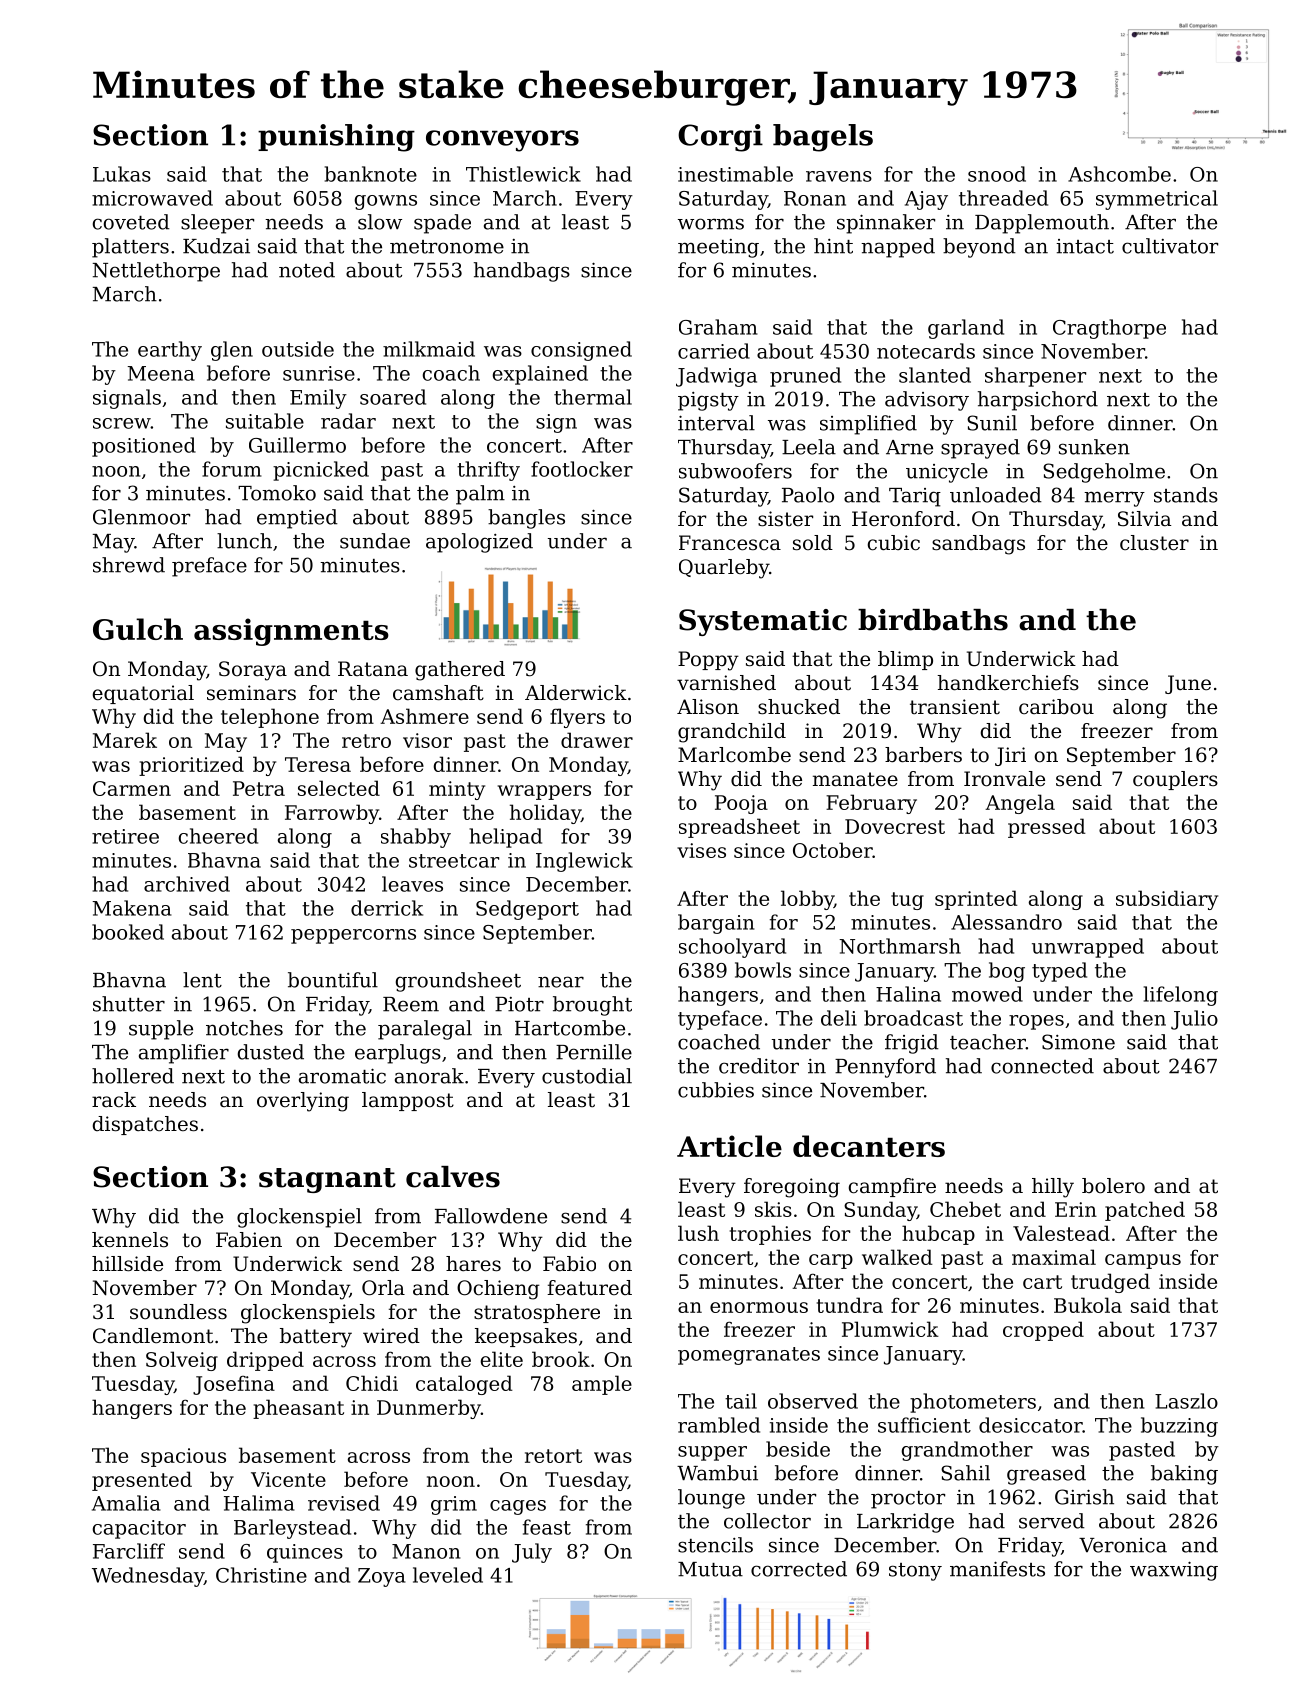  Describe the element at coordinates (716, 423) in the image. I see `interval` at that location.
